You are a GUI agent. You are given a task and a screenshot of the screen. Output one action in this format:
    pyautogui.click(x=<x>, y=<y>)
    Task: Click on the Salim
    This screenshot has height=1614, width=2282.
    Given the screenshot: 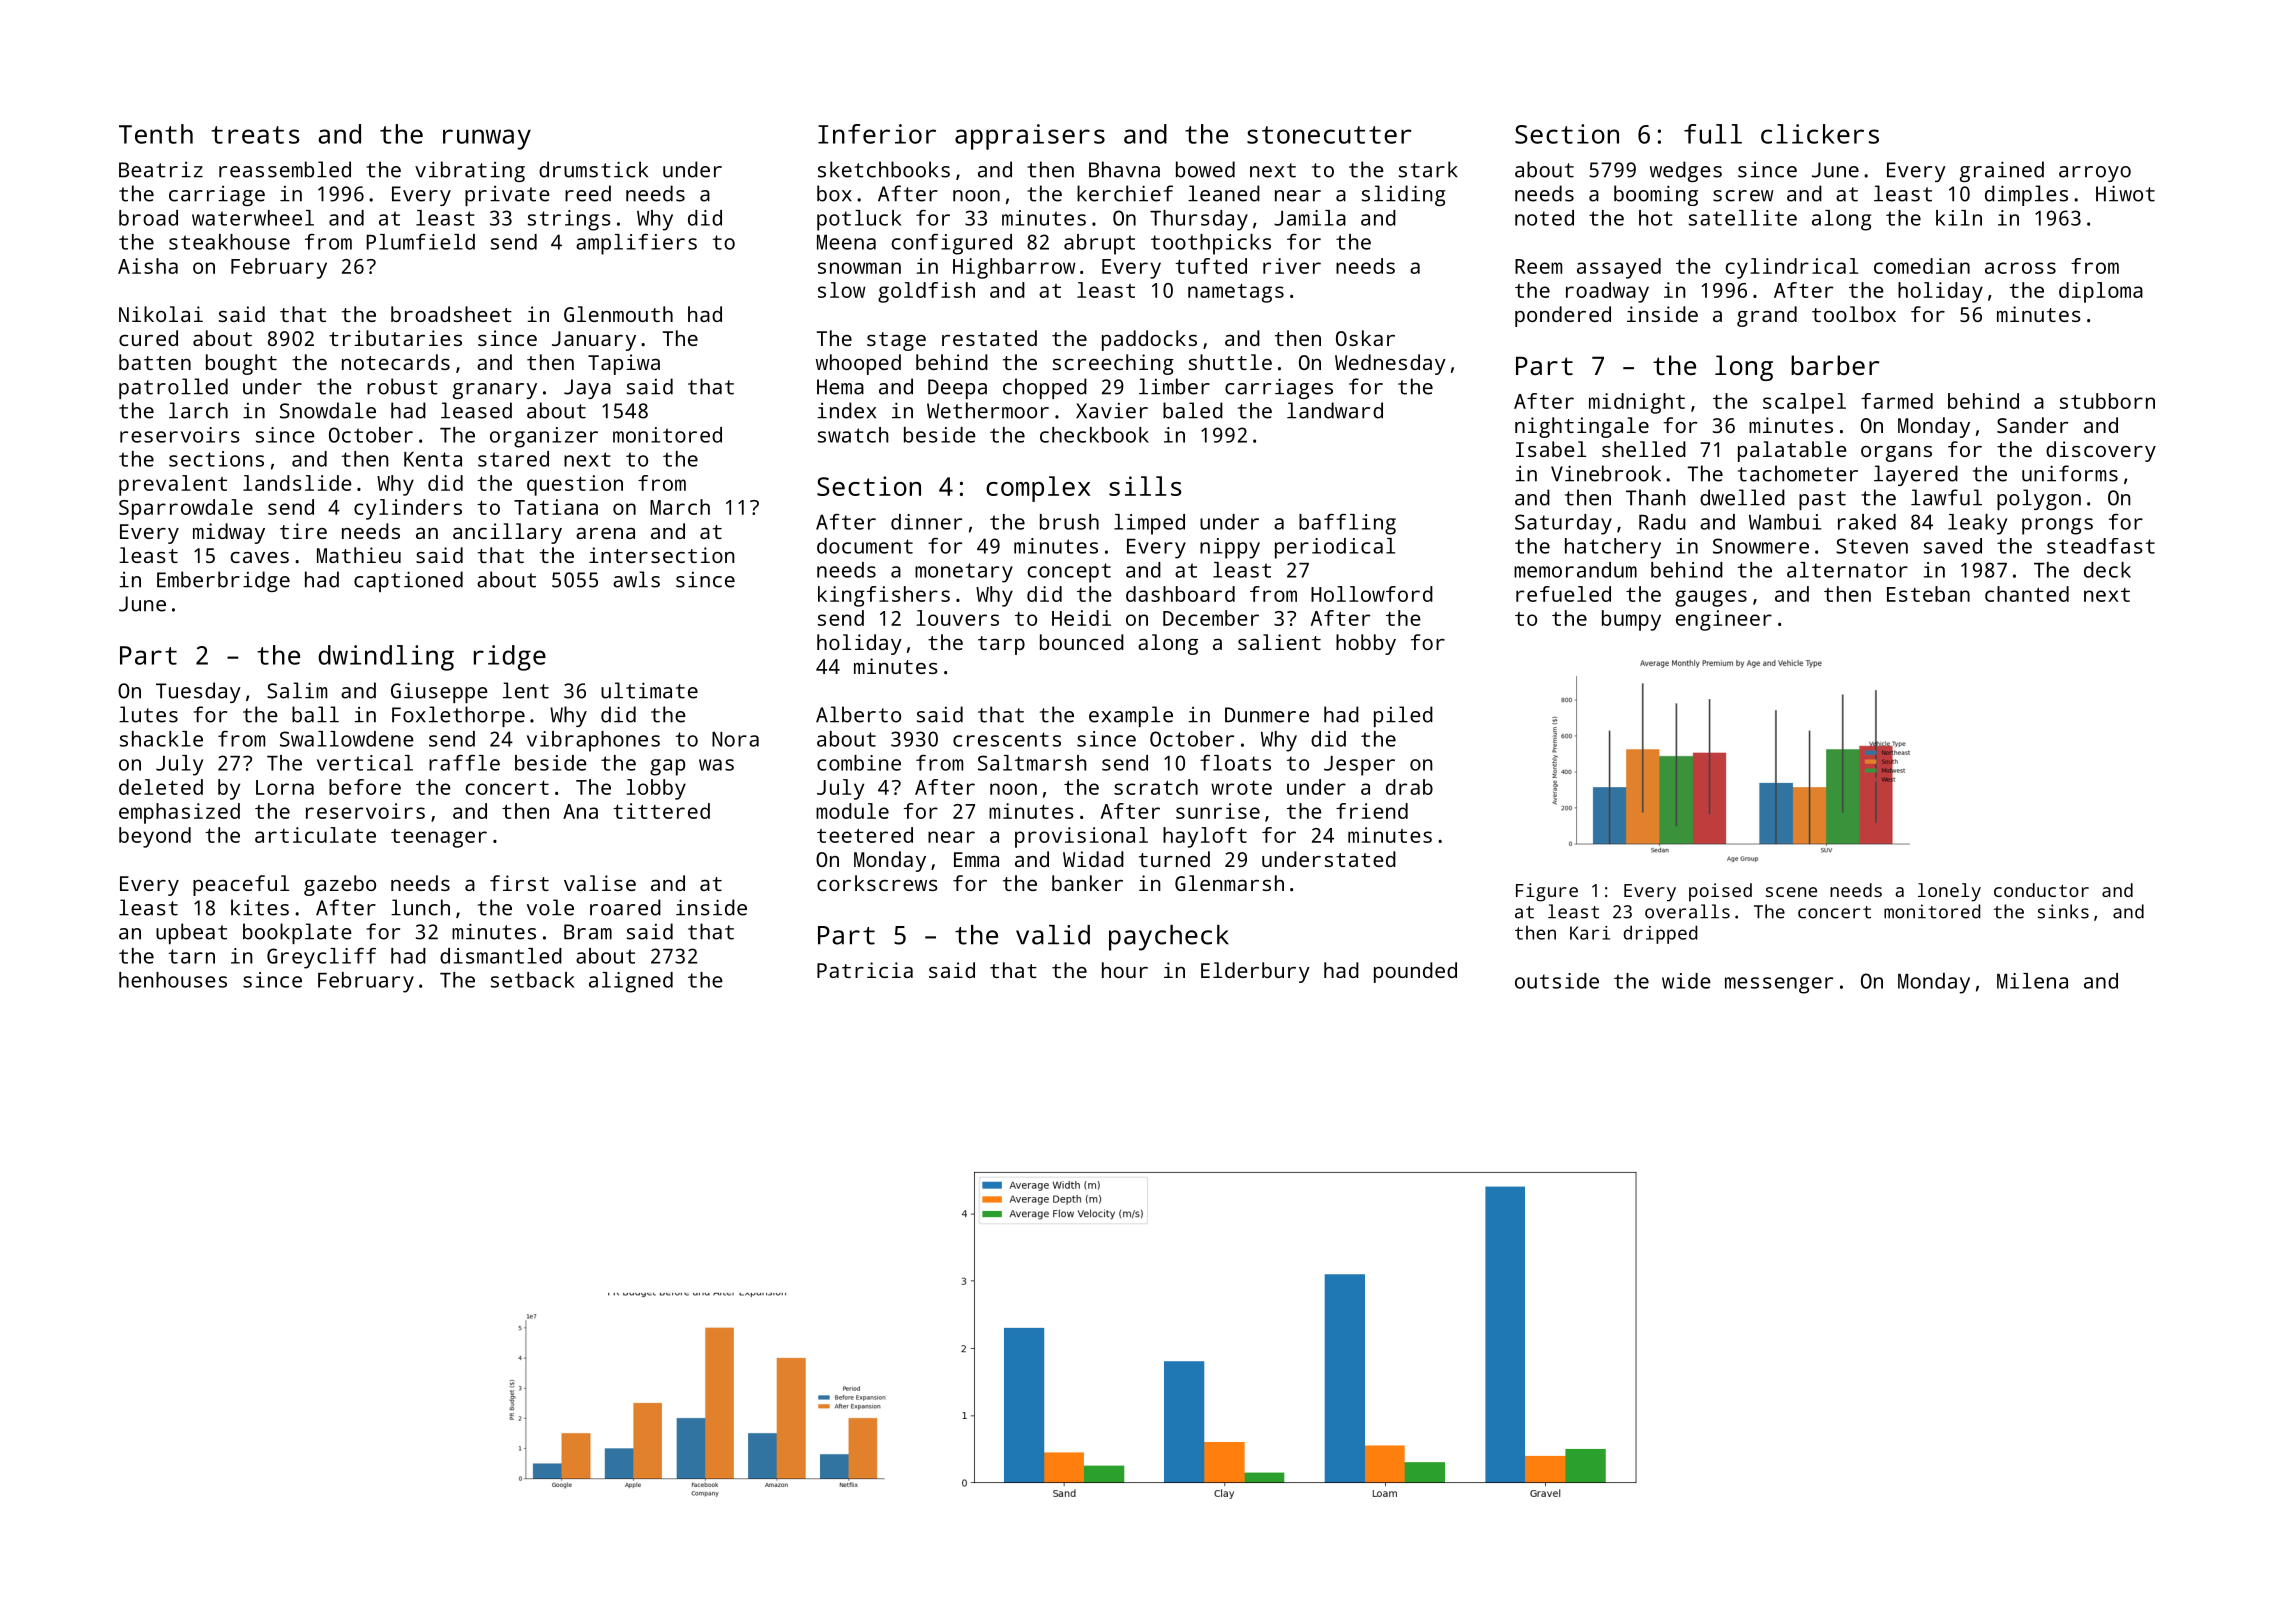 What is the action you would take?
    pyautogui.click(x=297, y=690)
